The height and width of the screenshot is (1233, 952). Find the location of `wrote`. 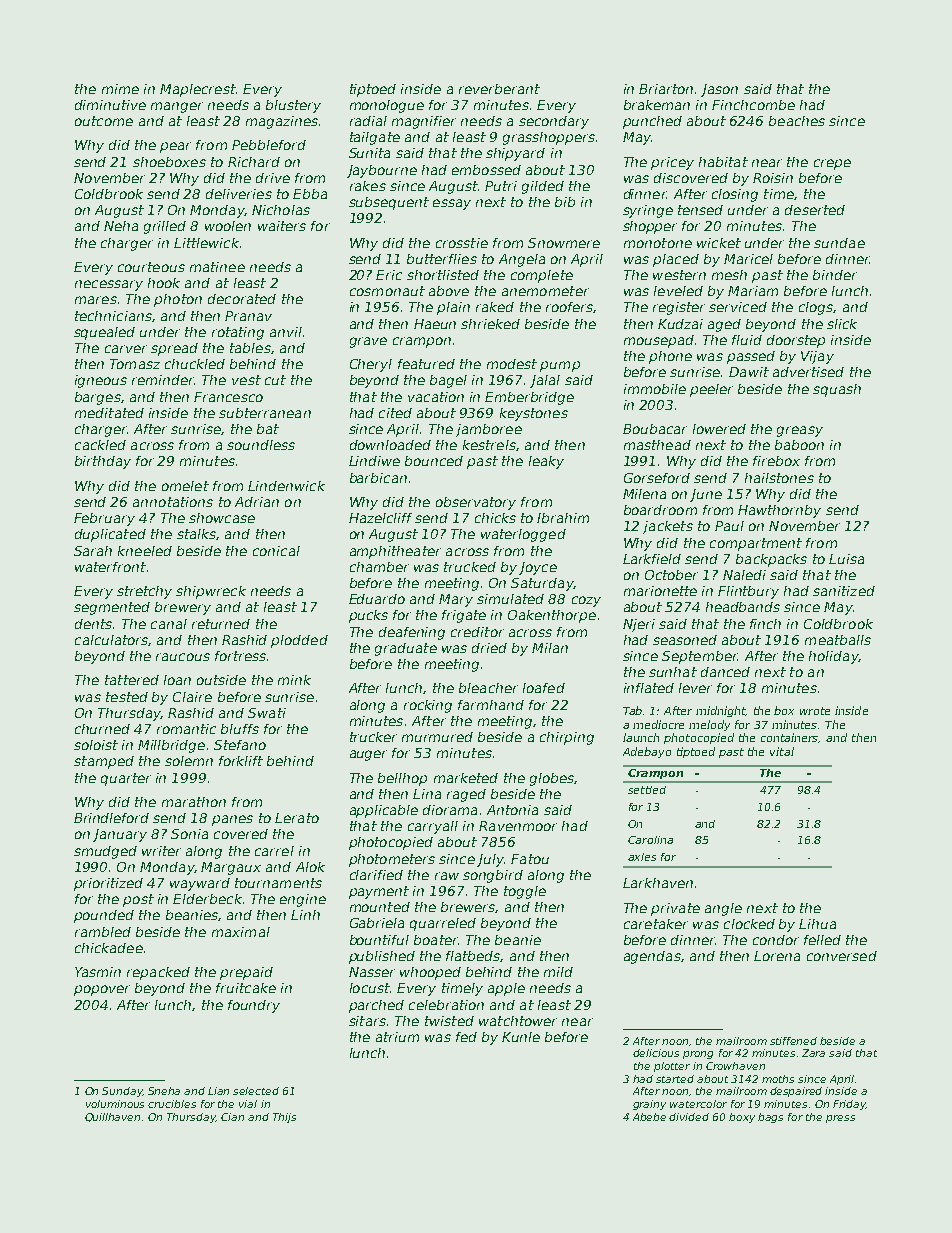

wrote is located at coordinates (815, 711).
